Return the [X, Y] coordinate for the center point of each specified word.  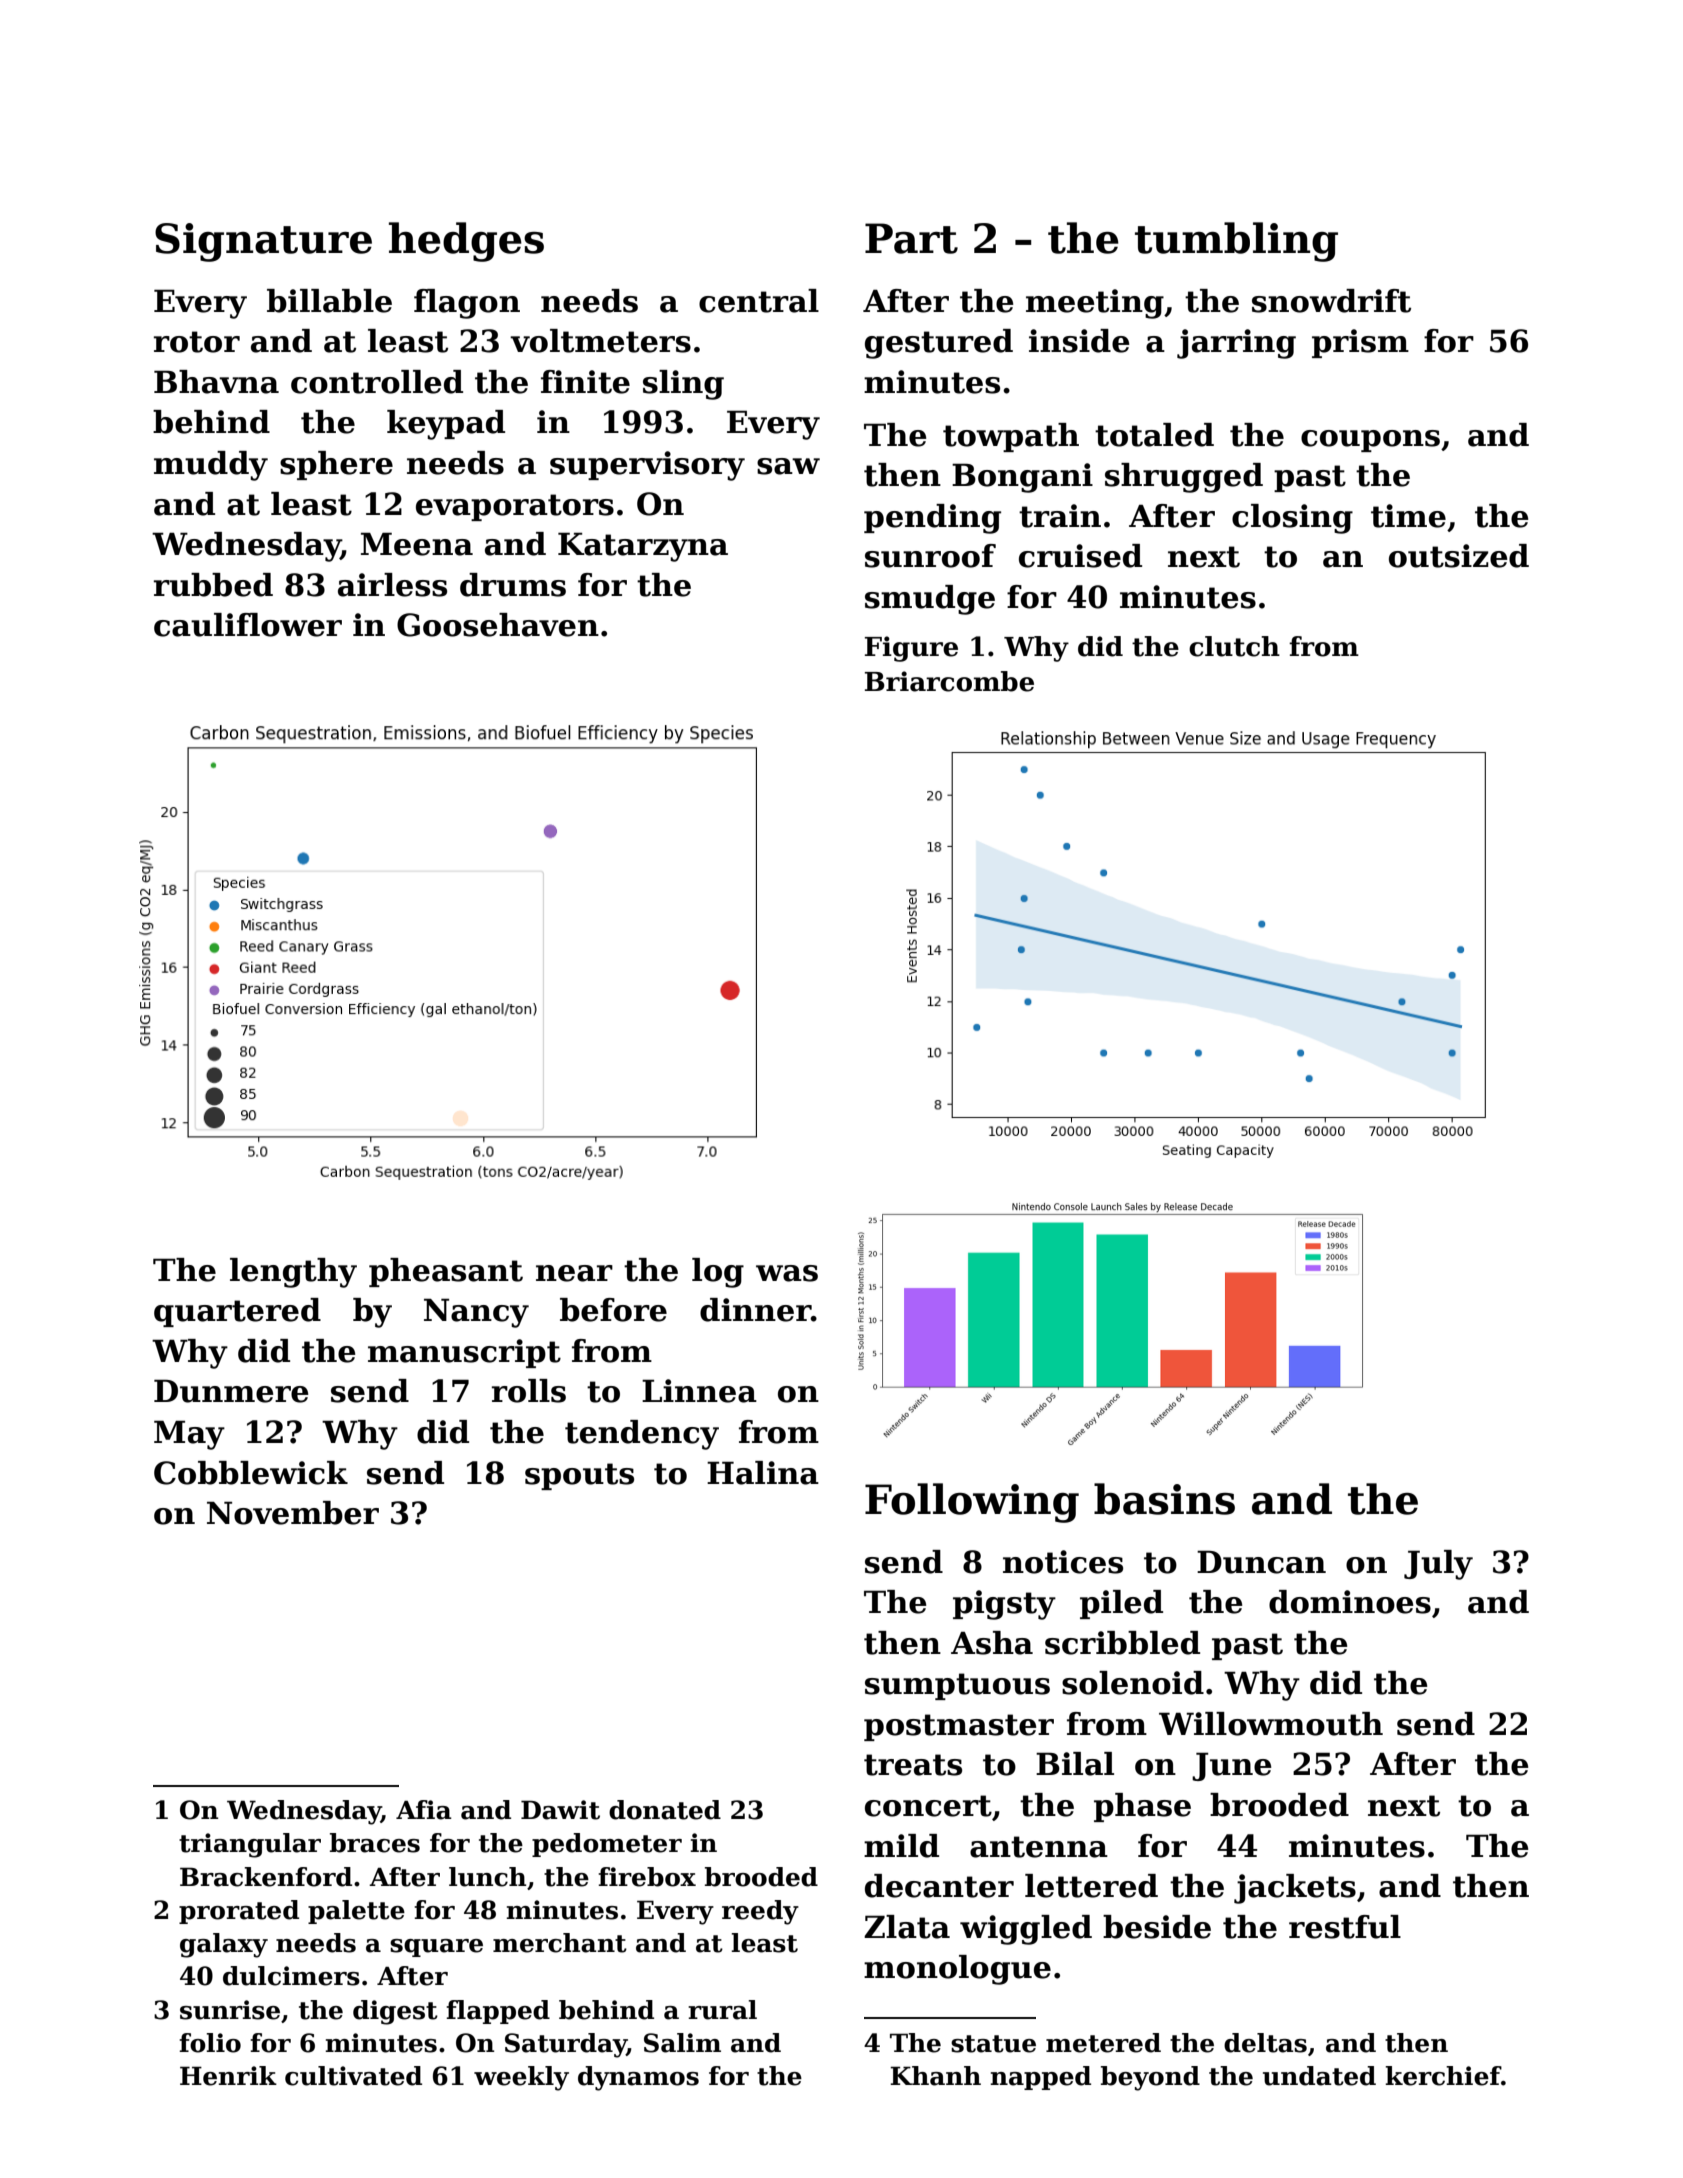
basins [1164, 1499]
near [574, 1273]
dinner [755, 1310]
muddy [211, 466]
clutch [1234, 646]
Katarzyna [643, 547]
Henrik [228, 2076]
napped [1040, 2078]
